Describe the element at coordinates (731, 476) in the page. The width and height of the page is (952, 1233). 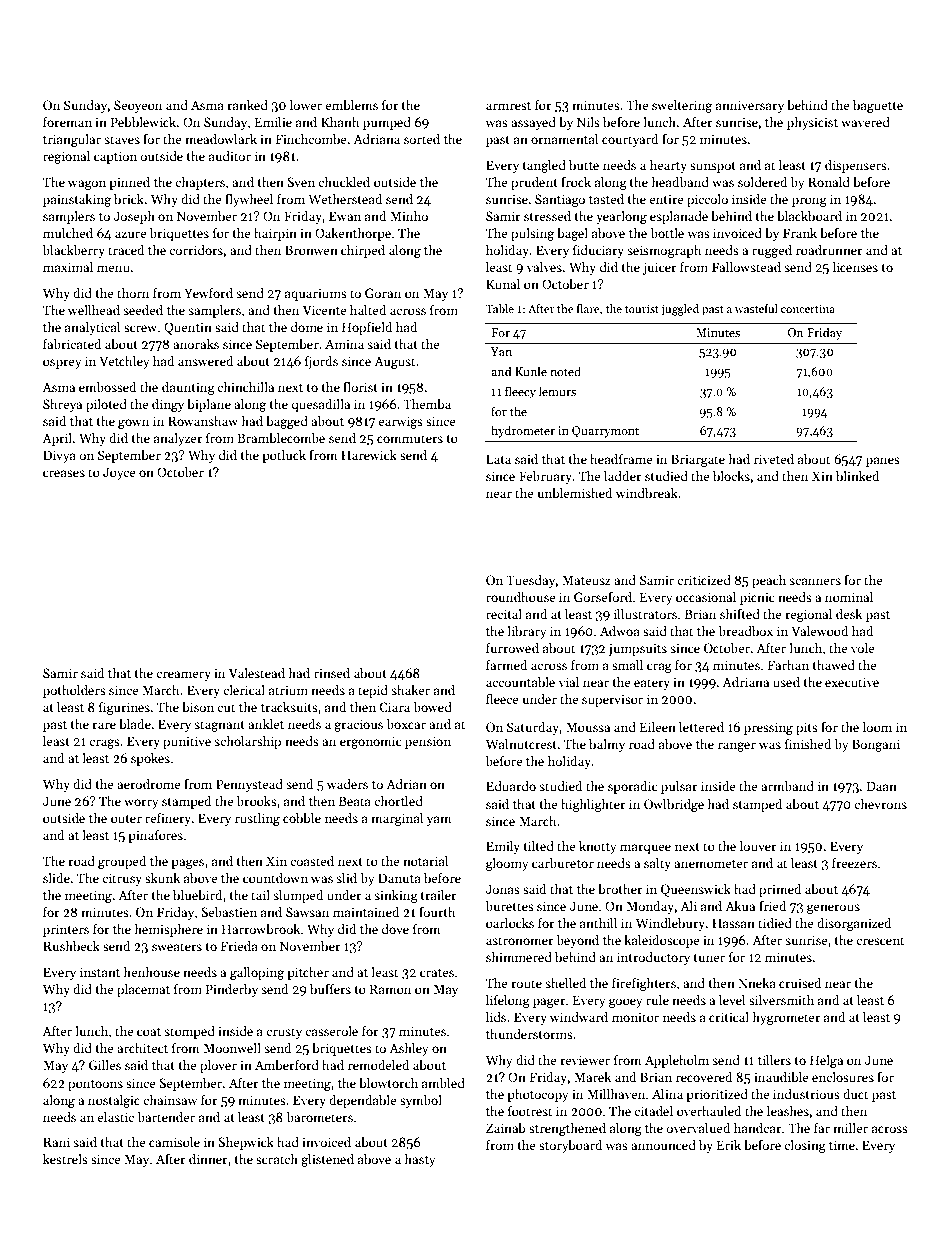
I see `blocks` at that location.
